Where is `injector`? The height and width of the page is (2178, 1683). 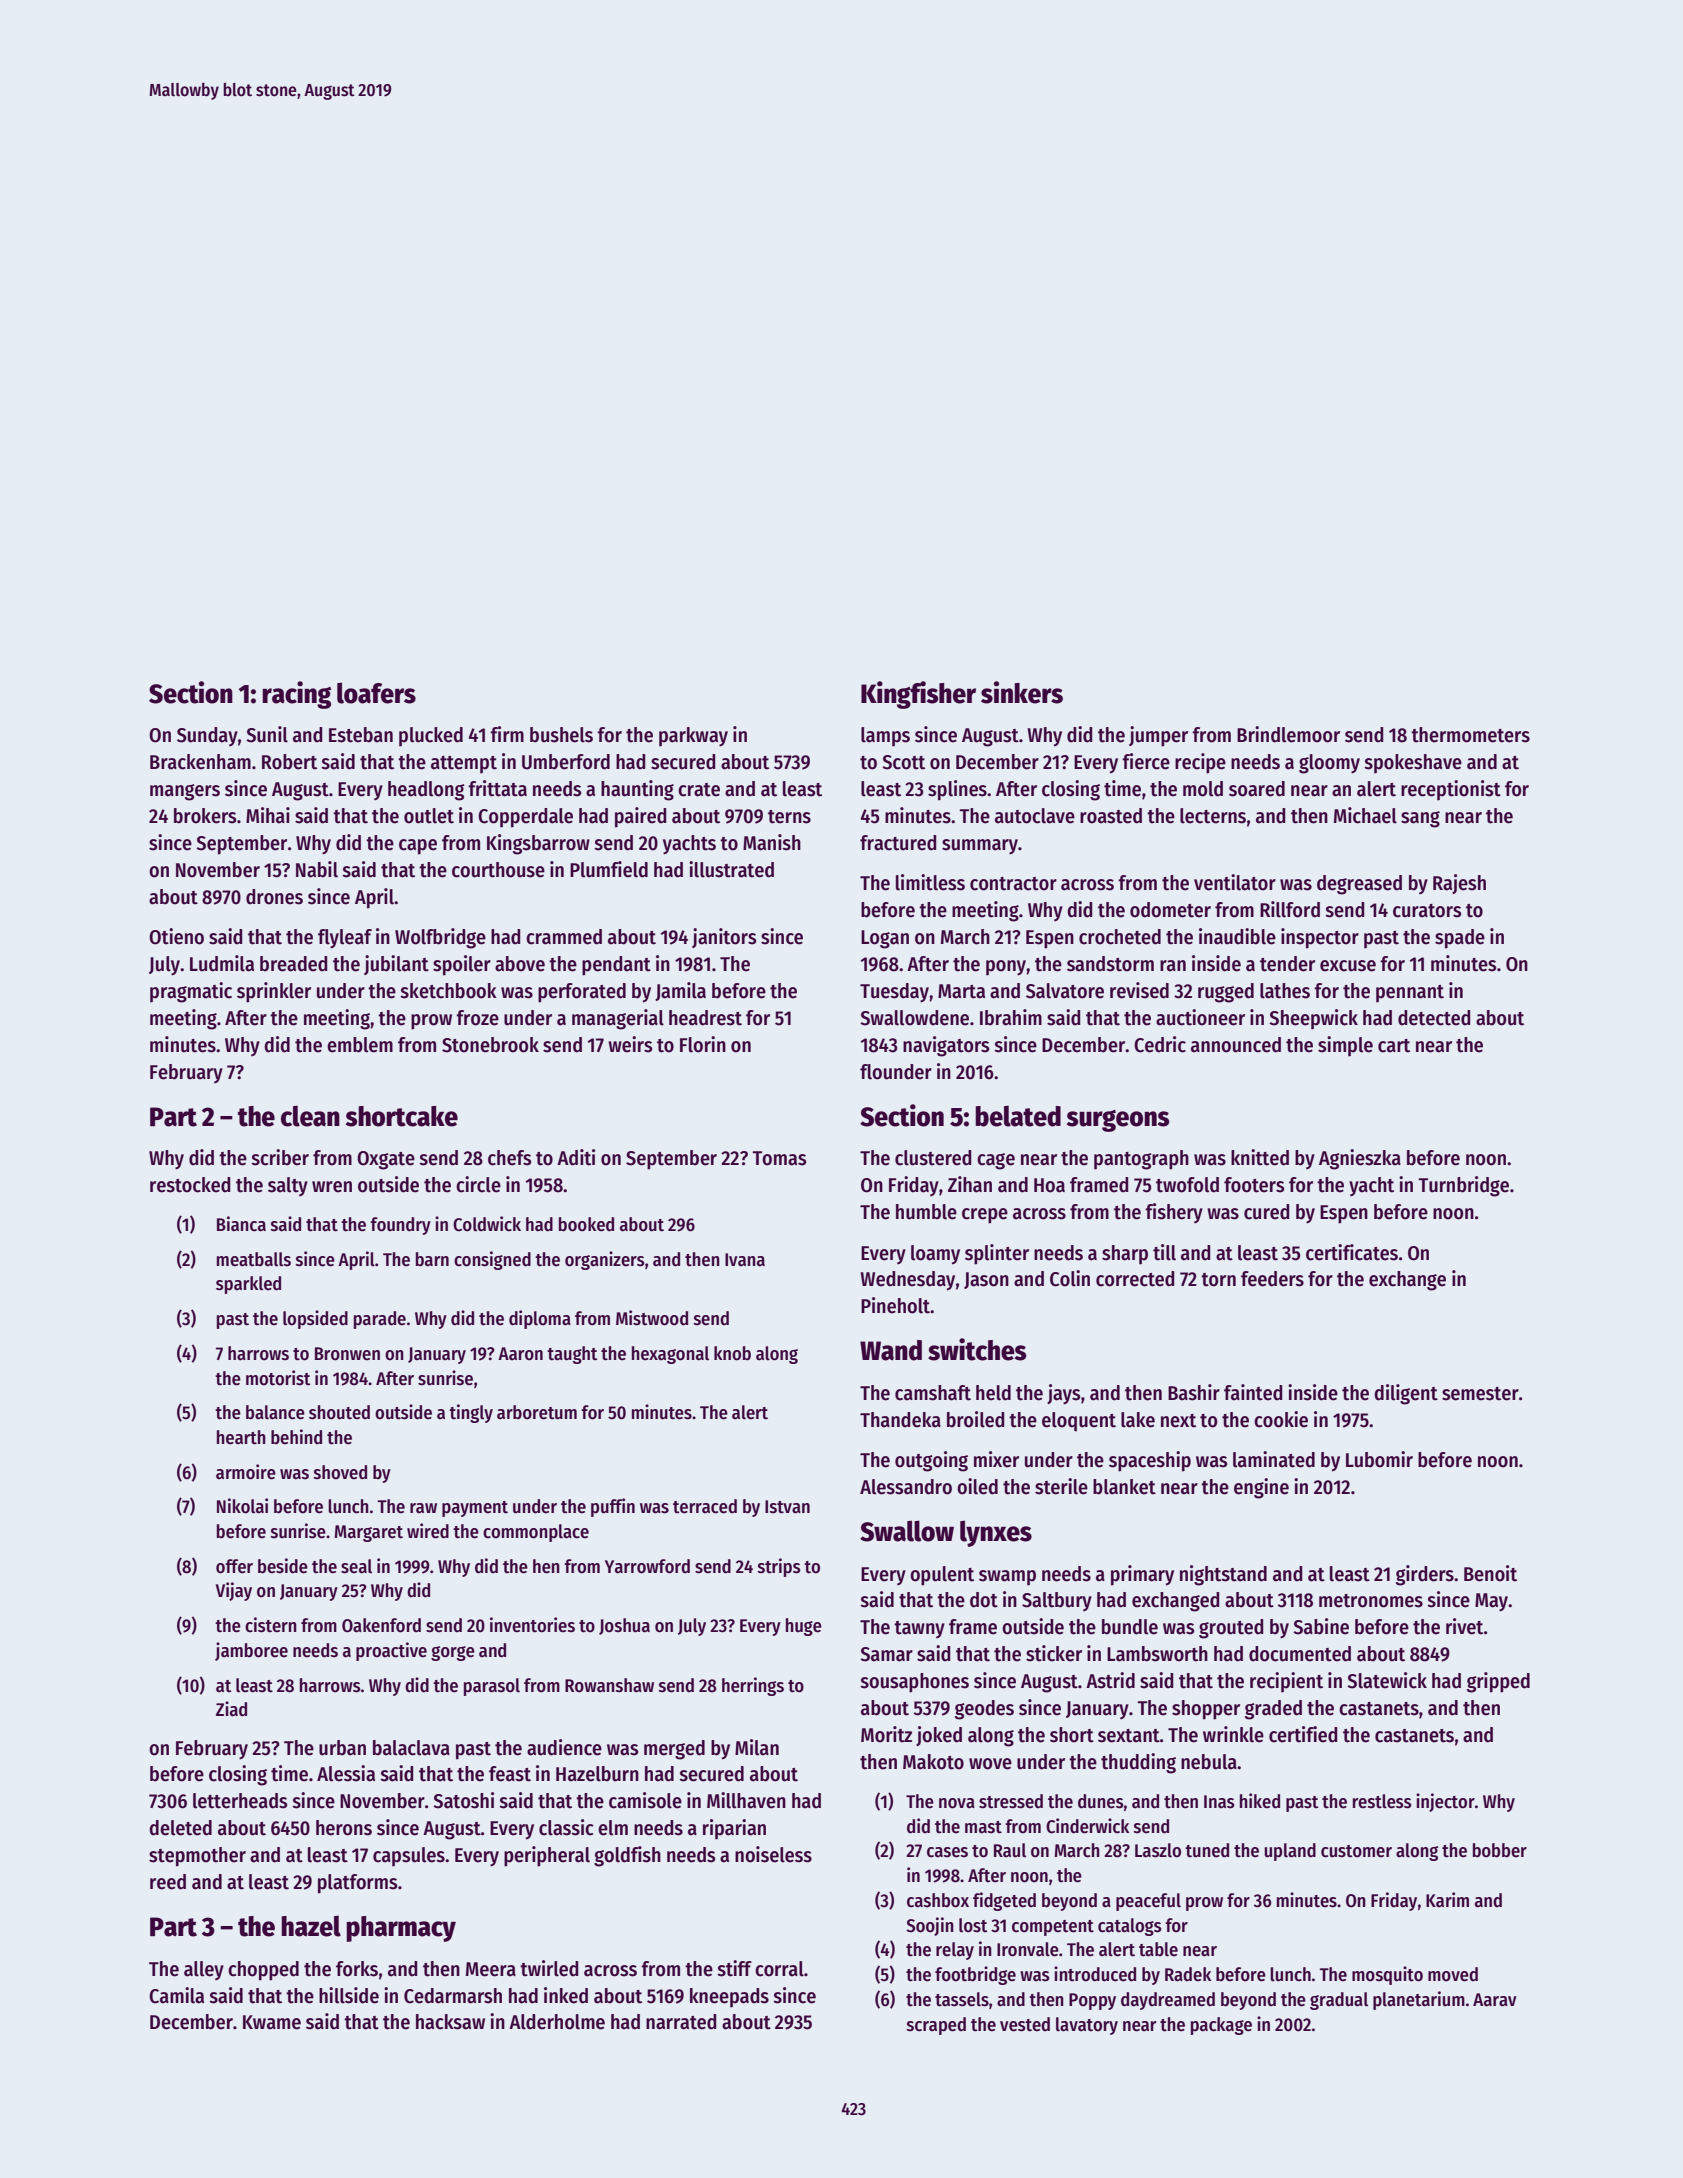
injector is located at coordinates (1445, 1802).
